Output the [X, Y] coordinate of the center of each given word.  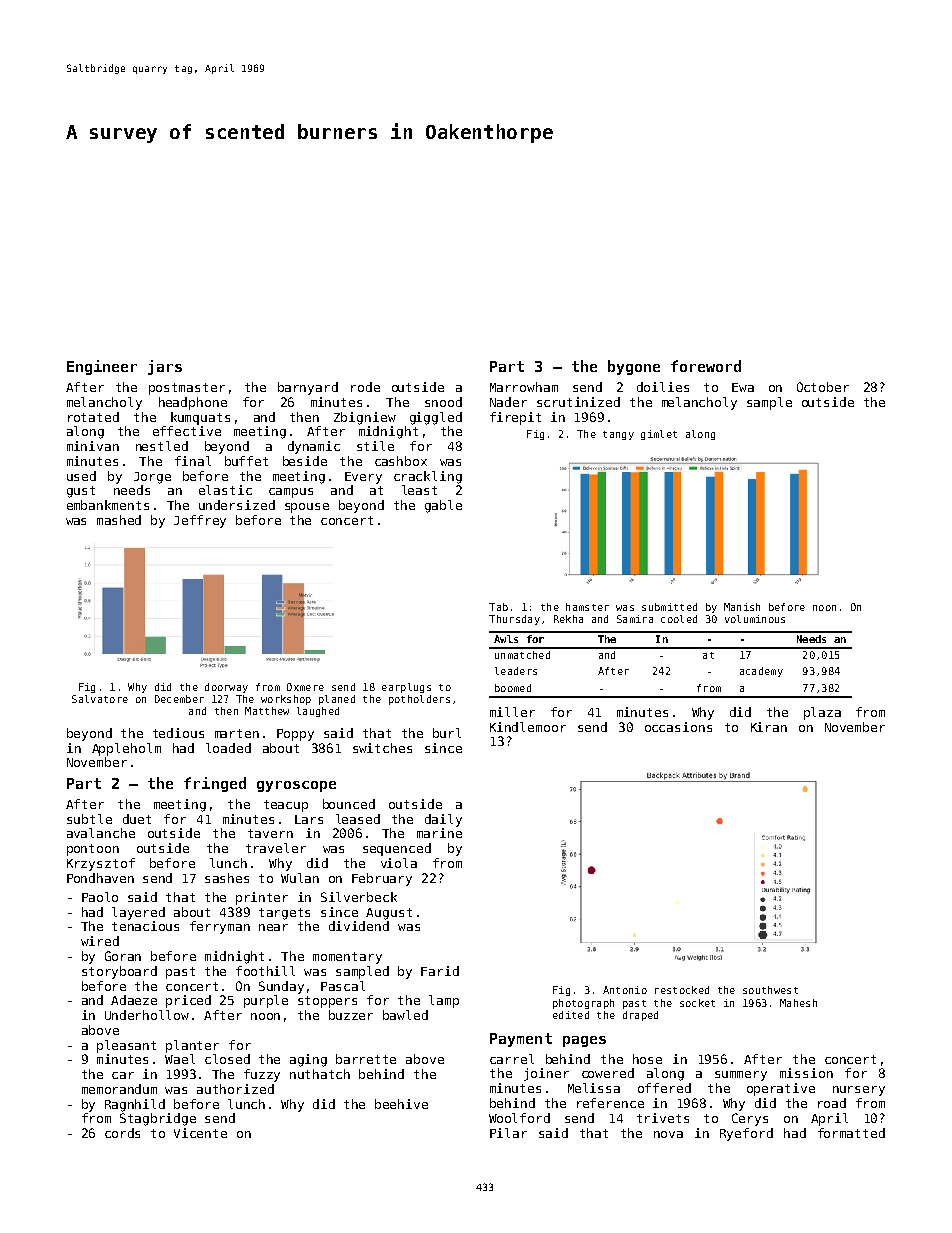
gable [443, 506]
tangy [618, 435]
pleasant [126, 1046]
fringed [215, 784]
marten [237, 733]
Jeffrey [200, 521]
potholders [419, 700]
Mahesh [798, 1003]
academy [761, 672]
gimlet [659, 435]
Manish [742, 607]
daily [443, 820]
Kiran [769, 727]
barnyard [308, 388]
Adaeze [134, 1000]
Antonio [625, 990]
